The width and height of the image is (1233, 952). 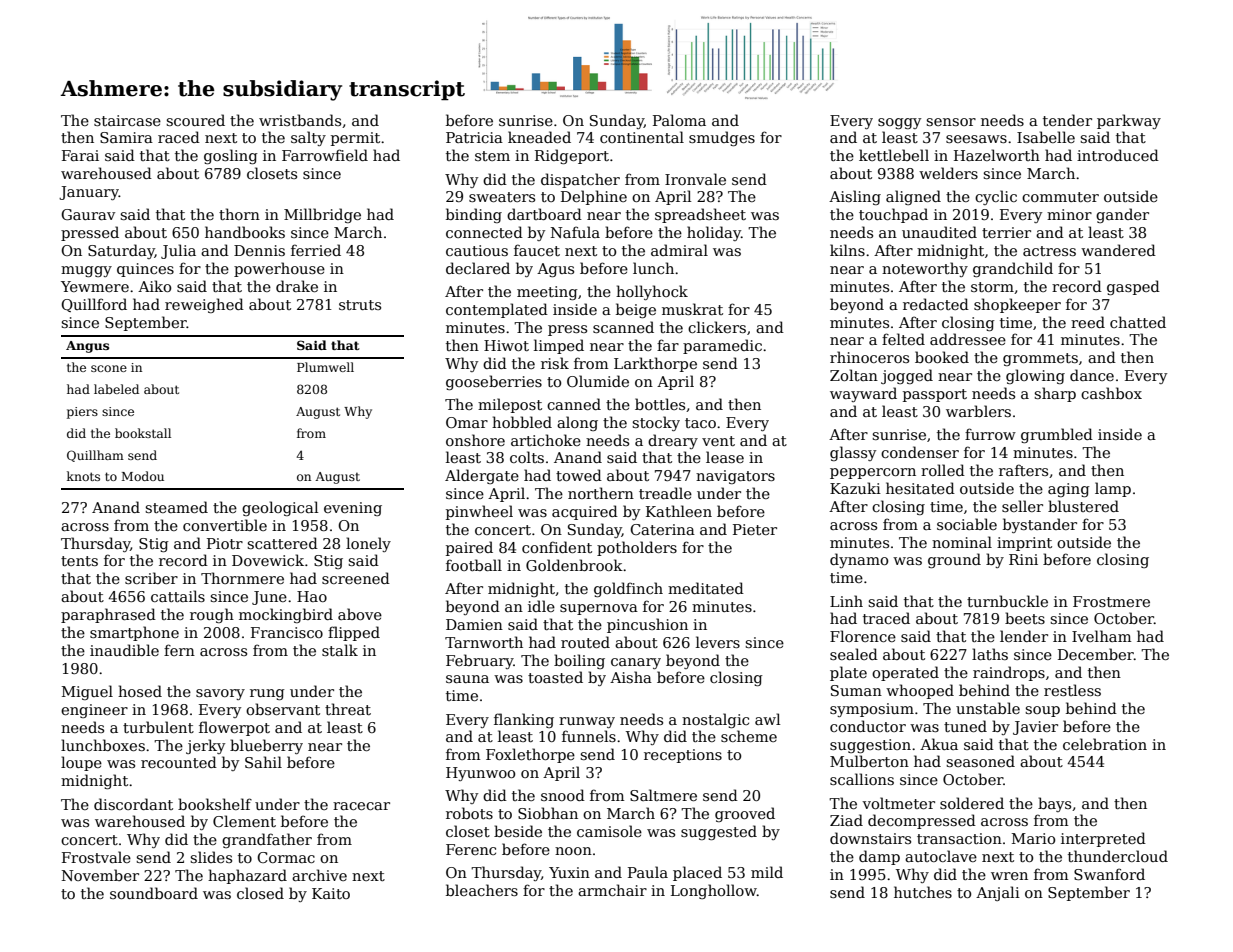 I want to click on laths, so click(x=990, y=654).
